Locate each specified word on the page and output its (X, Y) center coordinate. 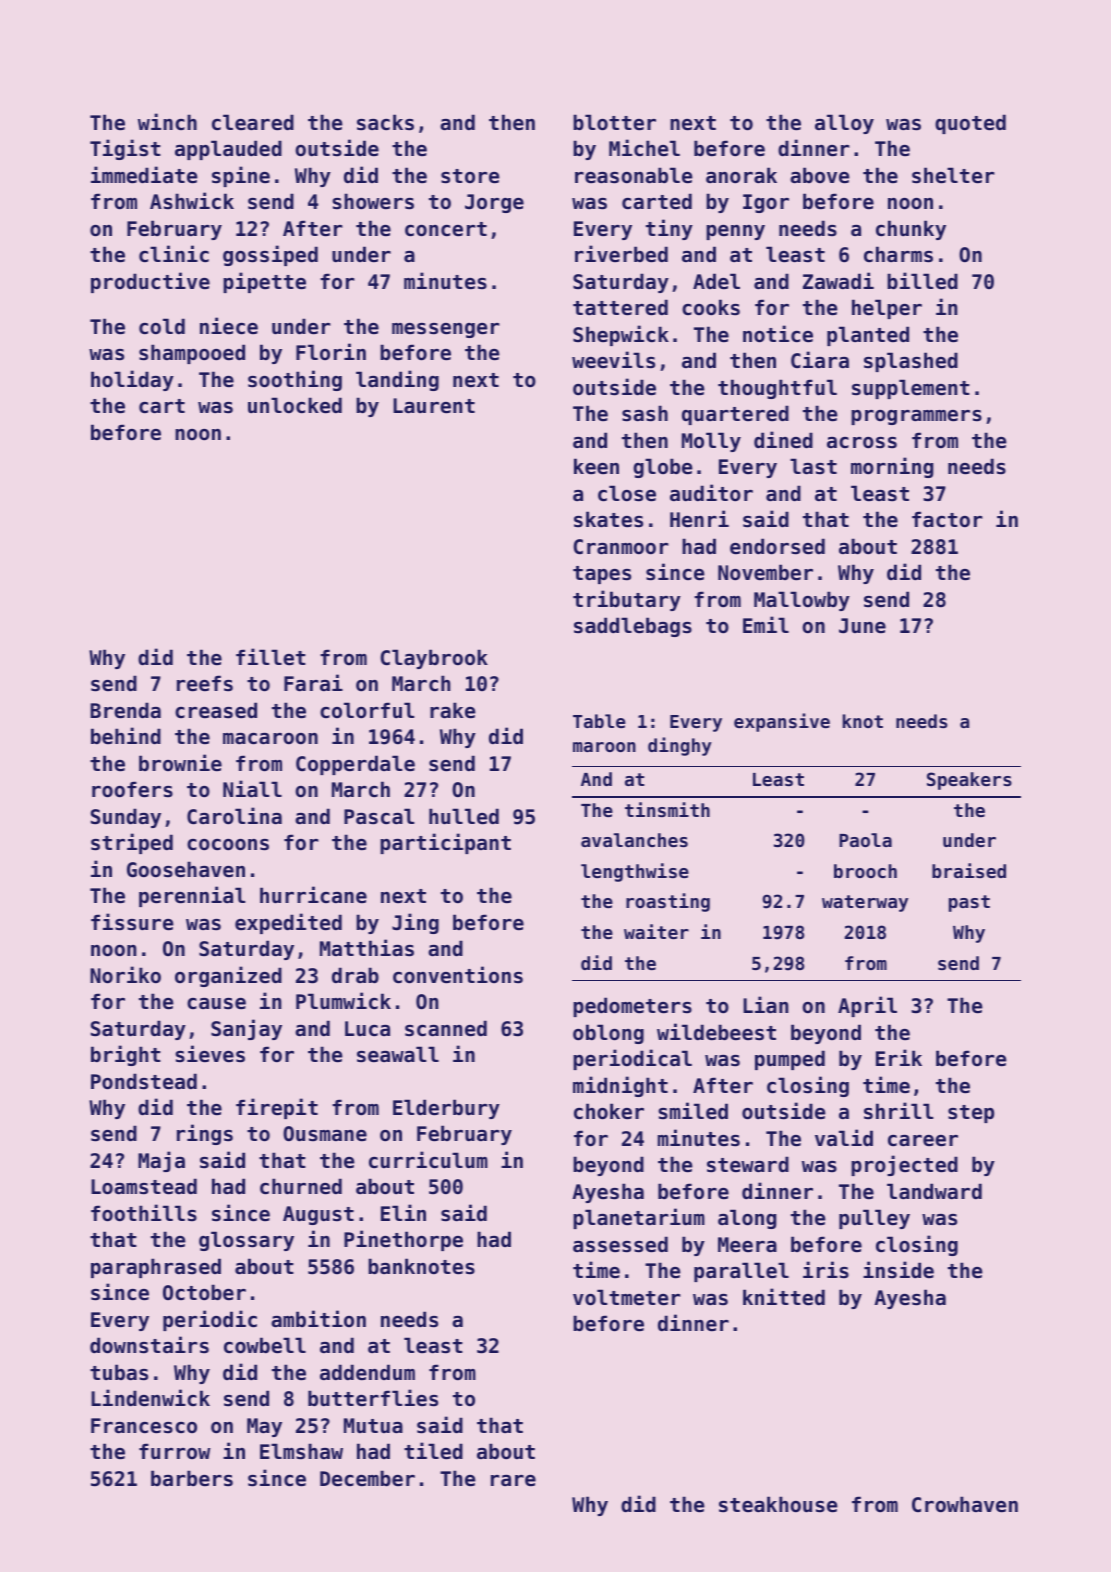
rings (205, 1134)
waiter (656, 931)
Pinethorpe (403, 1240)
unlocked (295, 405)
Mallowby (802, 601)
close (627, 493)
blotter (614, 122)
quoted (970, 124)
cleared (253, 122)
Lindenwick (150, 1398)
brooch (865, 871)
